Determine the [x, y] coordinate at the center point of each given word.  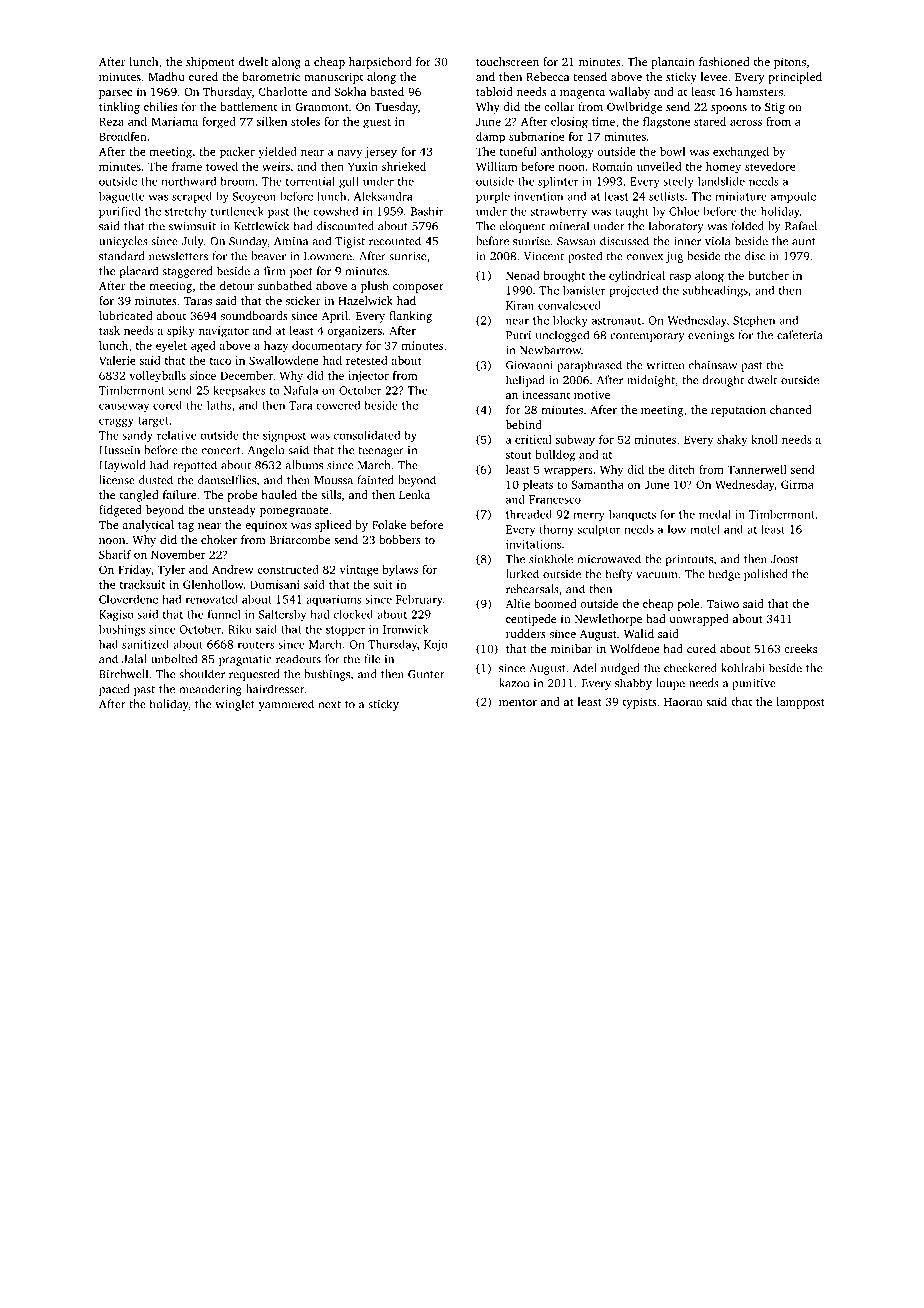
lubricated [125, 315]
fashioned [724, 61]
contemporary [647, 337]
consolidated [367, 435]
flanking [410, 317]
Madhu [166, 76]
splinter [558, 182]
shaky [732, 441]
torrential [310, 181]
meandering [211, 690]
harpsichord [380, 63]
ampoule [793, 197]
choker [219, 539]
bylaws [400, 571]
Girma [797, 484]
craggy [116, 422]
